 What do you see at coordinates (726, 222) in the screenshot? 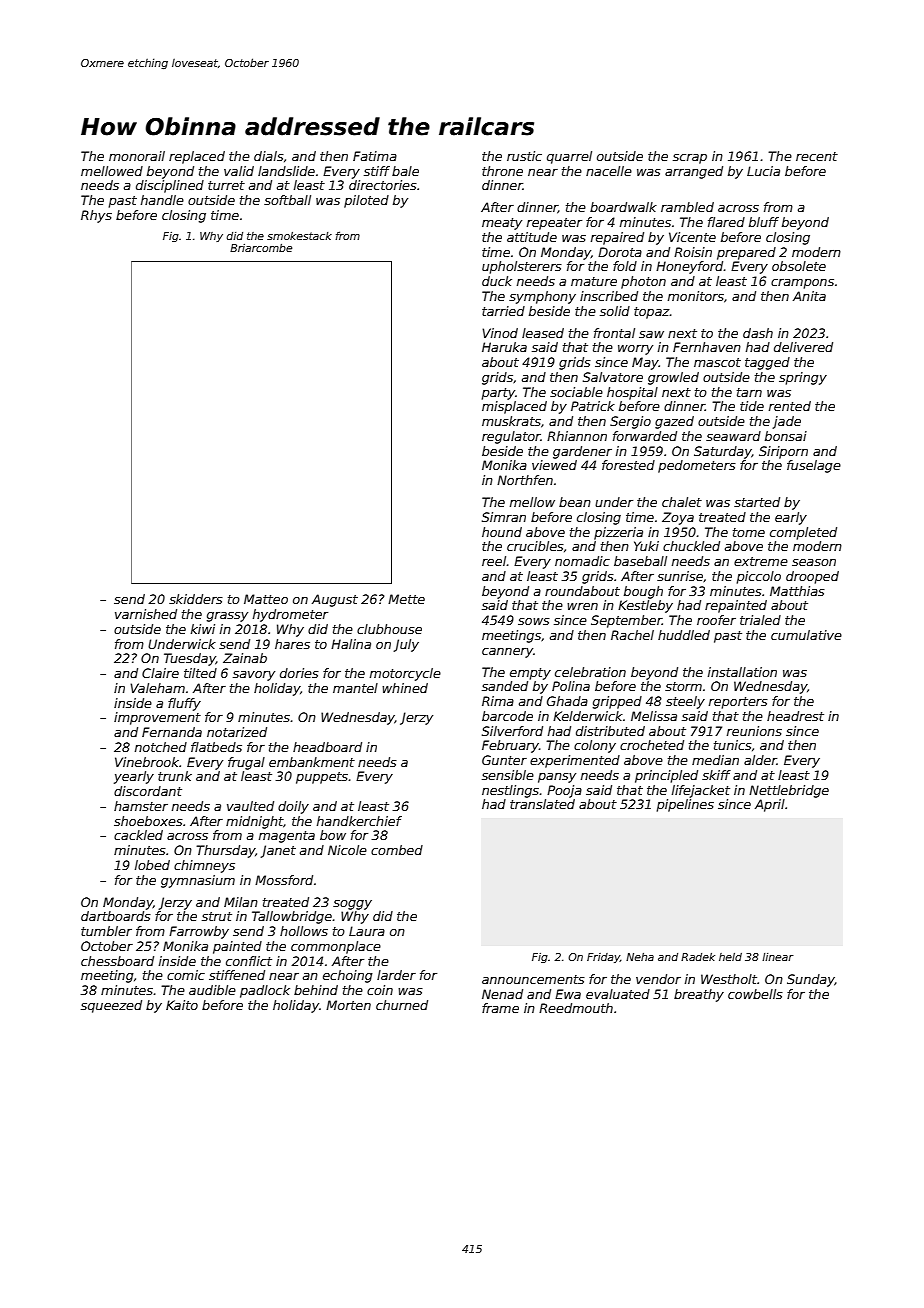
I see `flared` at bounding box center [726, 222].
